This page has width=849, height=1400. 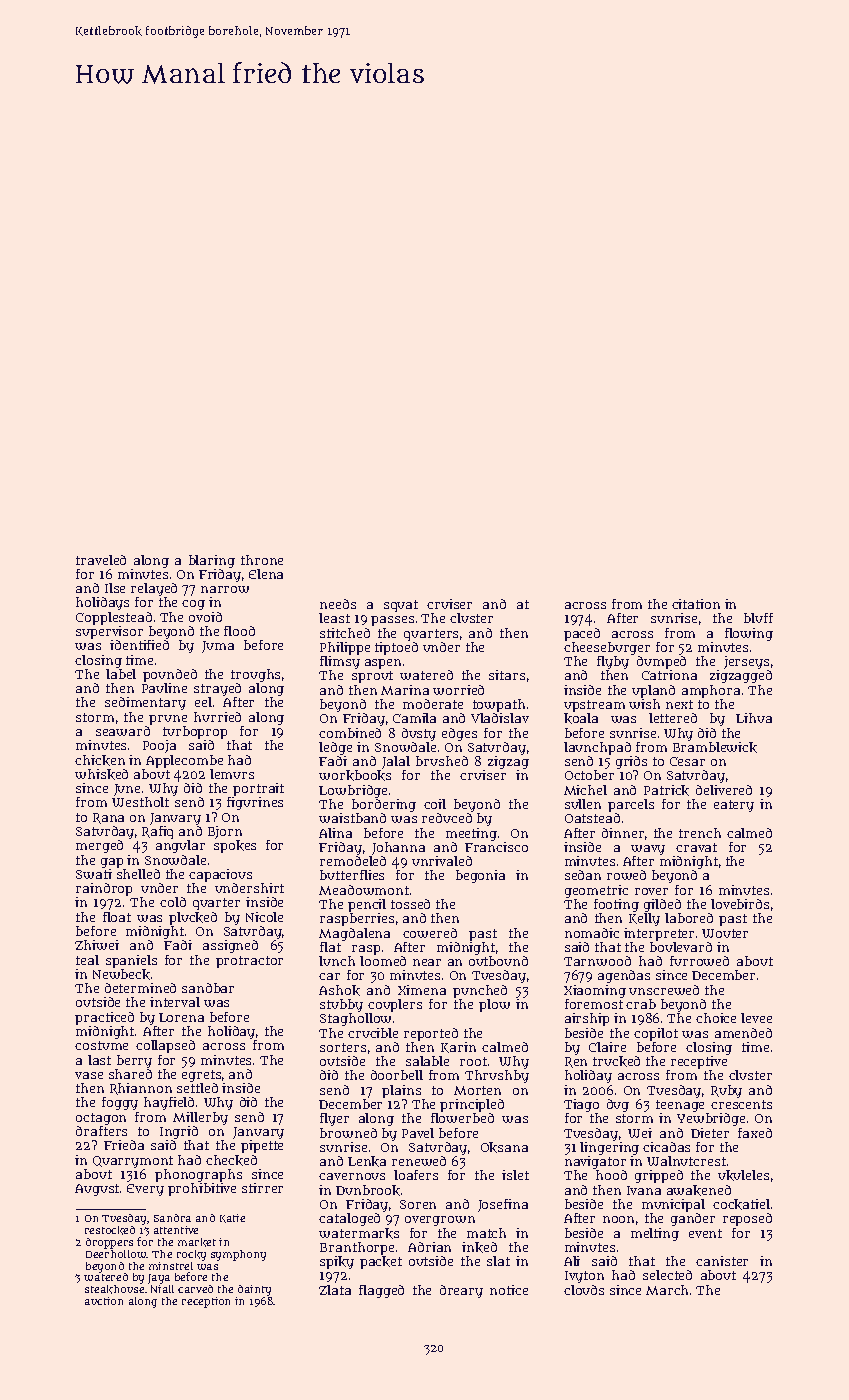 What do you see at coordinates (756, 1018) in the page?
I see `levee` at bounding box center [756, 1018].
